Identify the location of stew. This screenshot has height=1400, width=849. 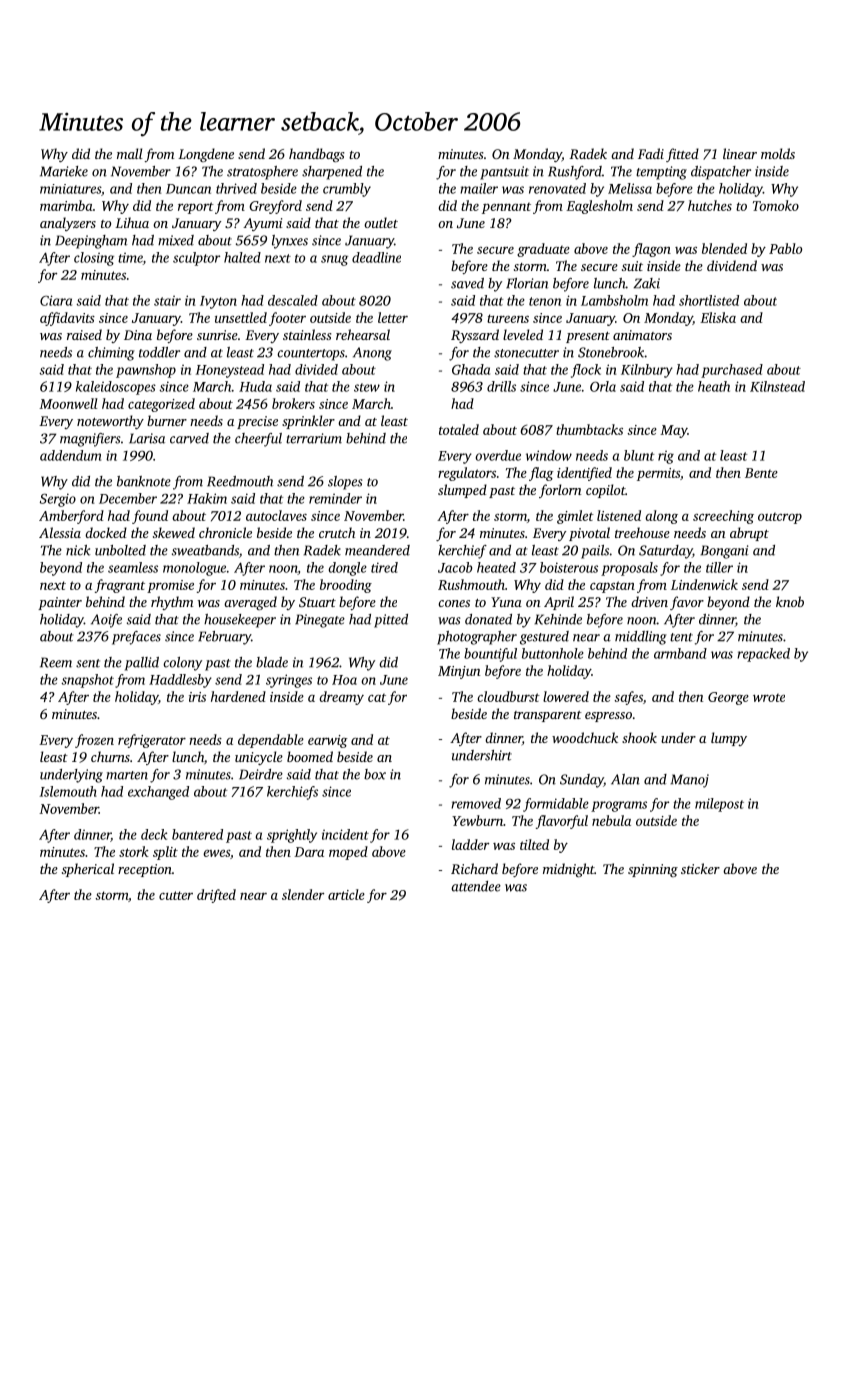
(367, 387).
